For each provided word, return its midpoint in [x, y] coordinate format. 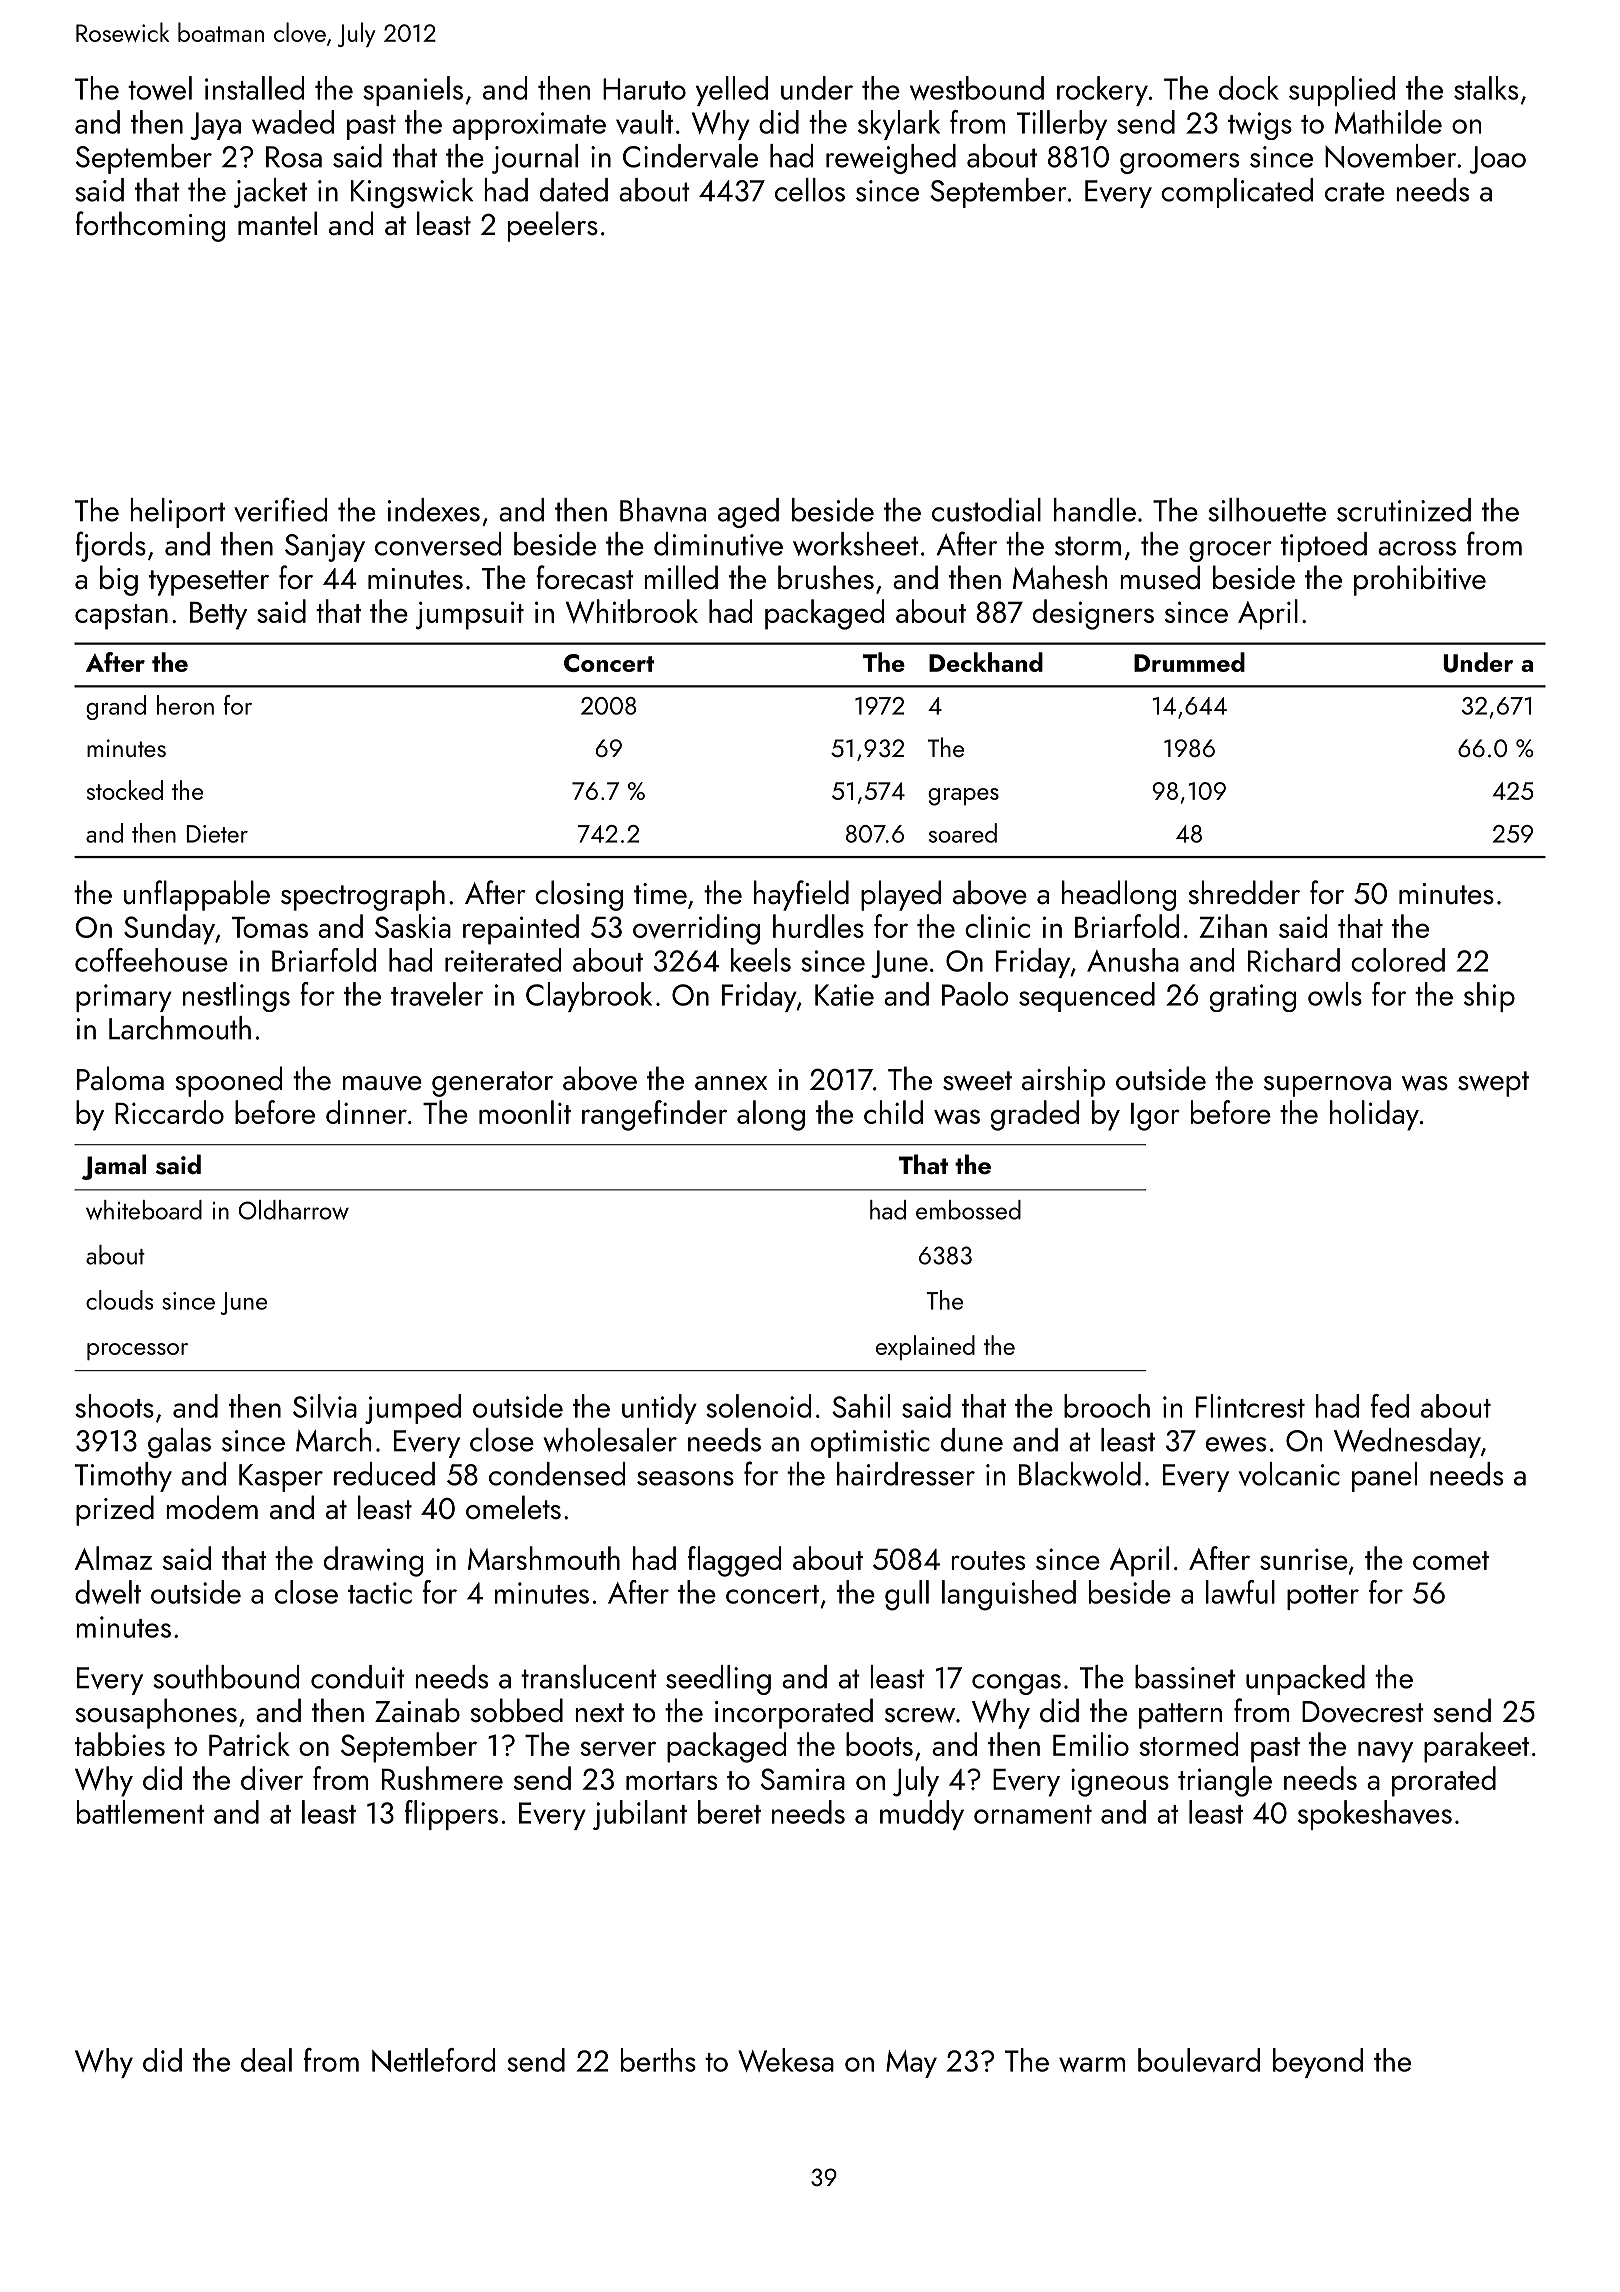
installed [254, 88]
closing [579, 895]
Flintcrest [1250, 1406]
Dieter [217, 834]
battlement [141, 1812]
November [1390, 156]
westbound [977, 88]
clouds [119, 1300]
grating [1253, 998]
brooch [1107, 1406]
